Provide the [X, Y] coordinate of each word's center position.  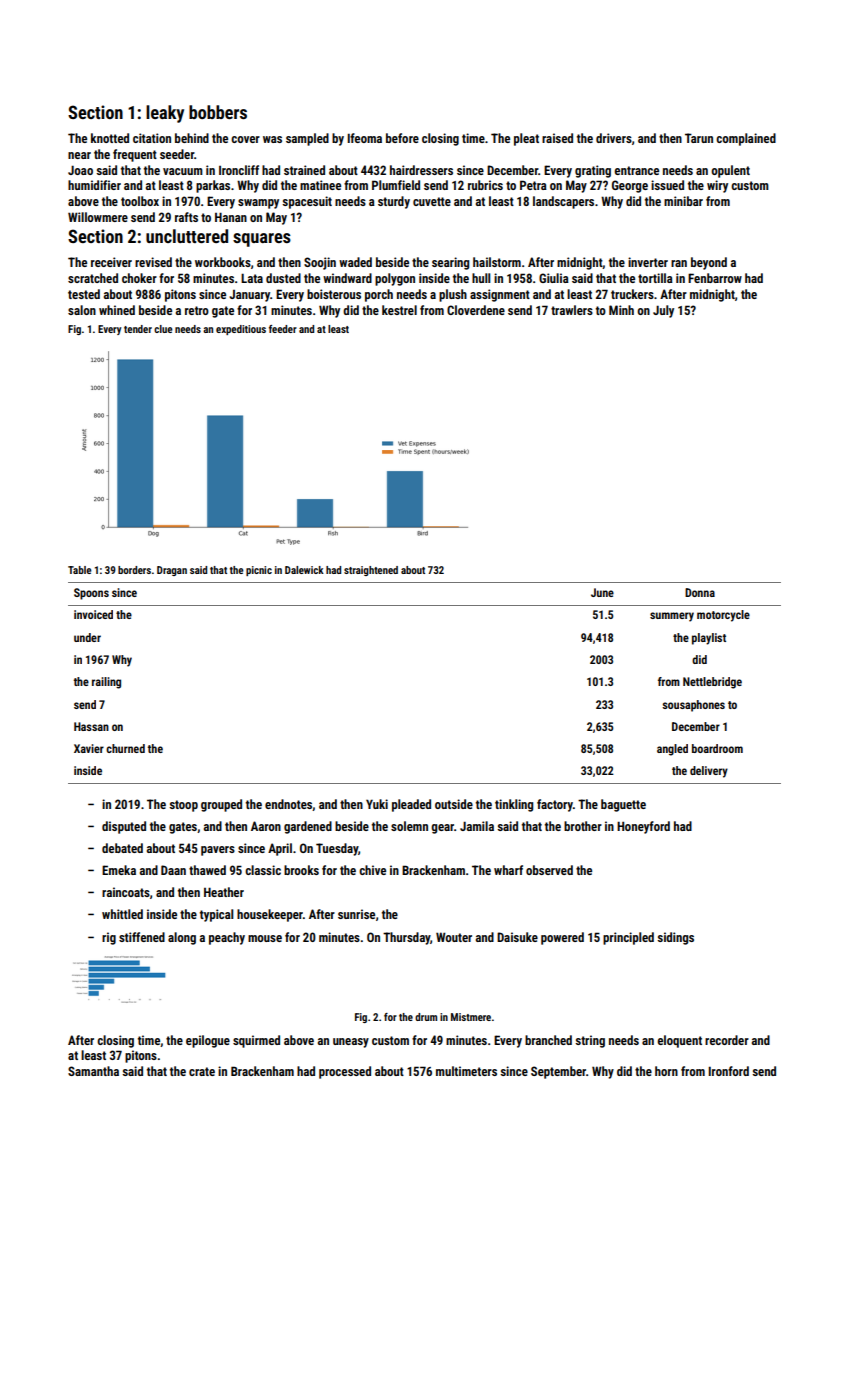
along [182, 938]
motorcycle [723, 616]
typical [217, 915]
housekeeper [270, 915]
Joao [80, 170]
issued [667, 185]
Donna [700, 592]
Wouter [454, 937]
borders [134, 570]
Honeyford [643, 827]
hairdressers [421, 170]
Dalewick [304, 570]
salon [82, 310]
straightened [371, 571]
